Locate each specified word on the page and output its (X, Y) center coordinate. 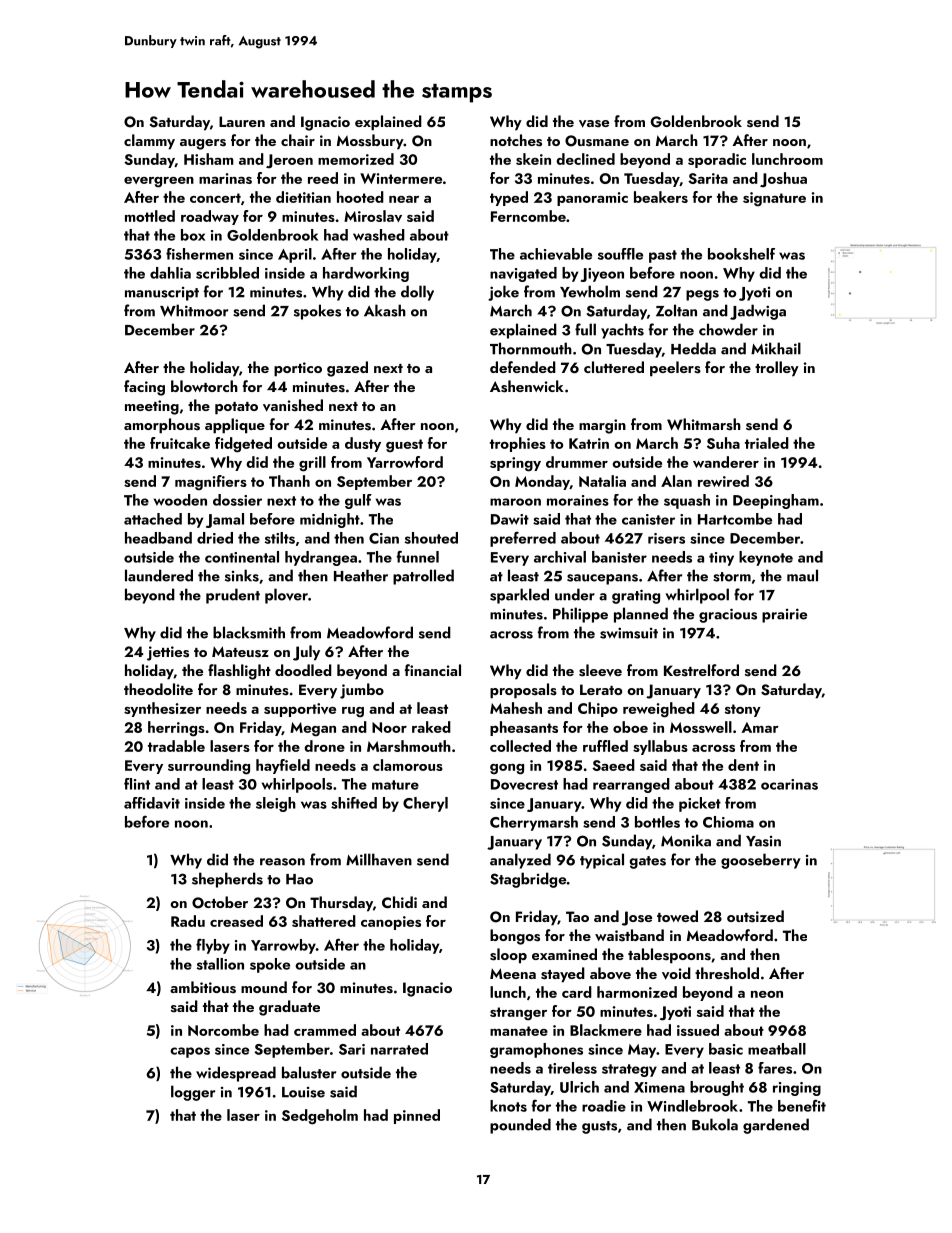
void (676, 973)
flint (137, 784)
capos (190, 1052)
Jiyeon (602, 275)
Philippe (580, 615)
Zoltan (676, 310)
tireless (572, 1068)
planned (641, 615)
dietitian (303, 197)
